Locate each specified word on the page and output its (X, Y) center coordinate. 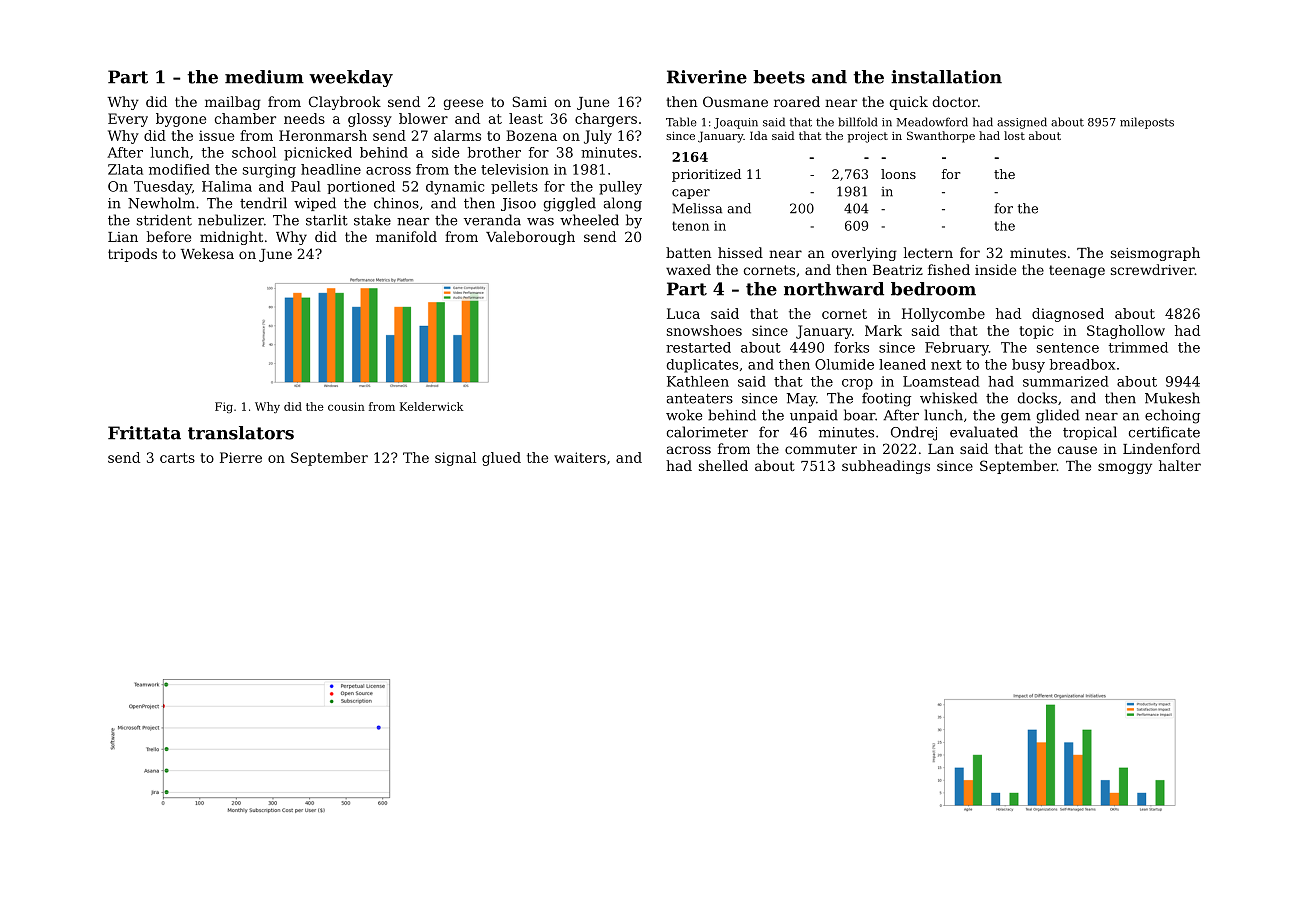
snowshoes (704, 330)
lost (1014, 135)
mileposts (1147, 123)
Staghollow (1126, 332)
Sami (529, 101)
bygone (181, 120)
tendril (263, 203)
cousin (346, 406)
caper (691, 194)
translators (241, 433)
